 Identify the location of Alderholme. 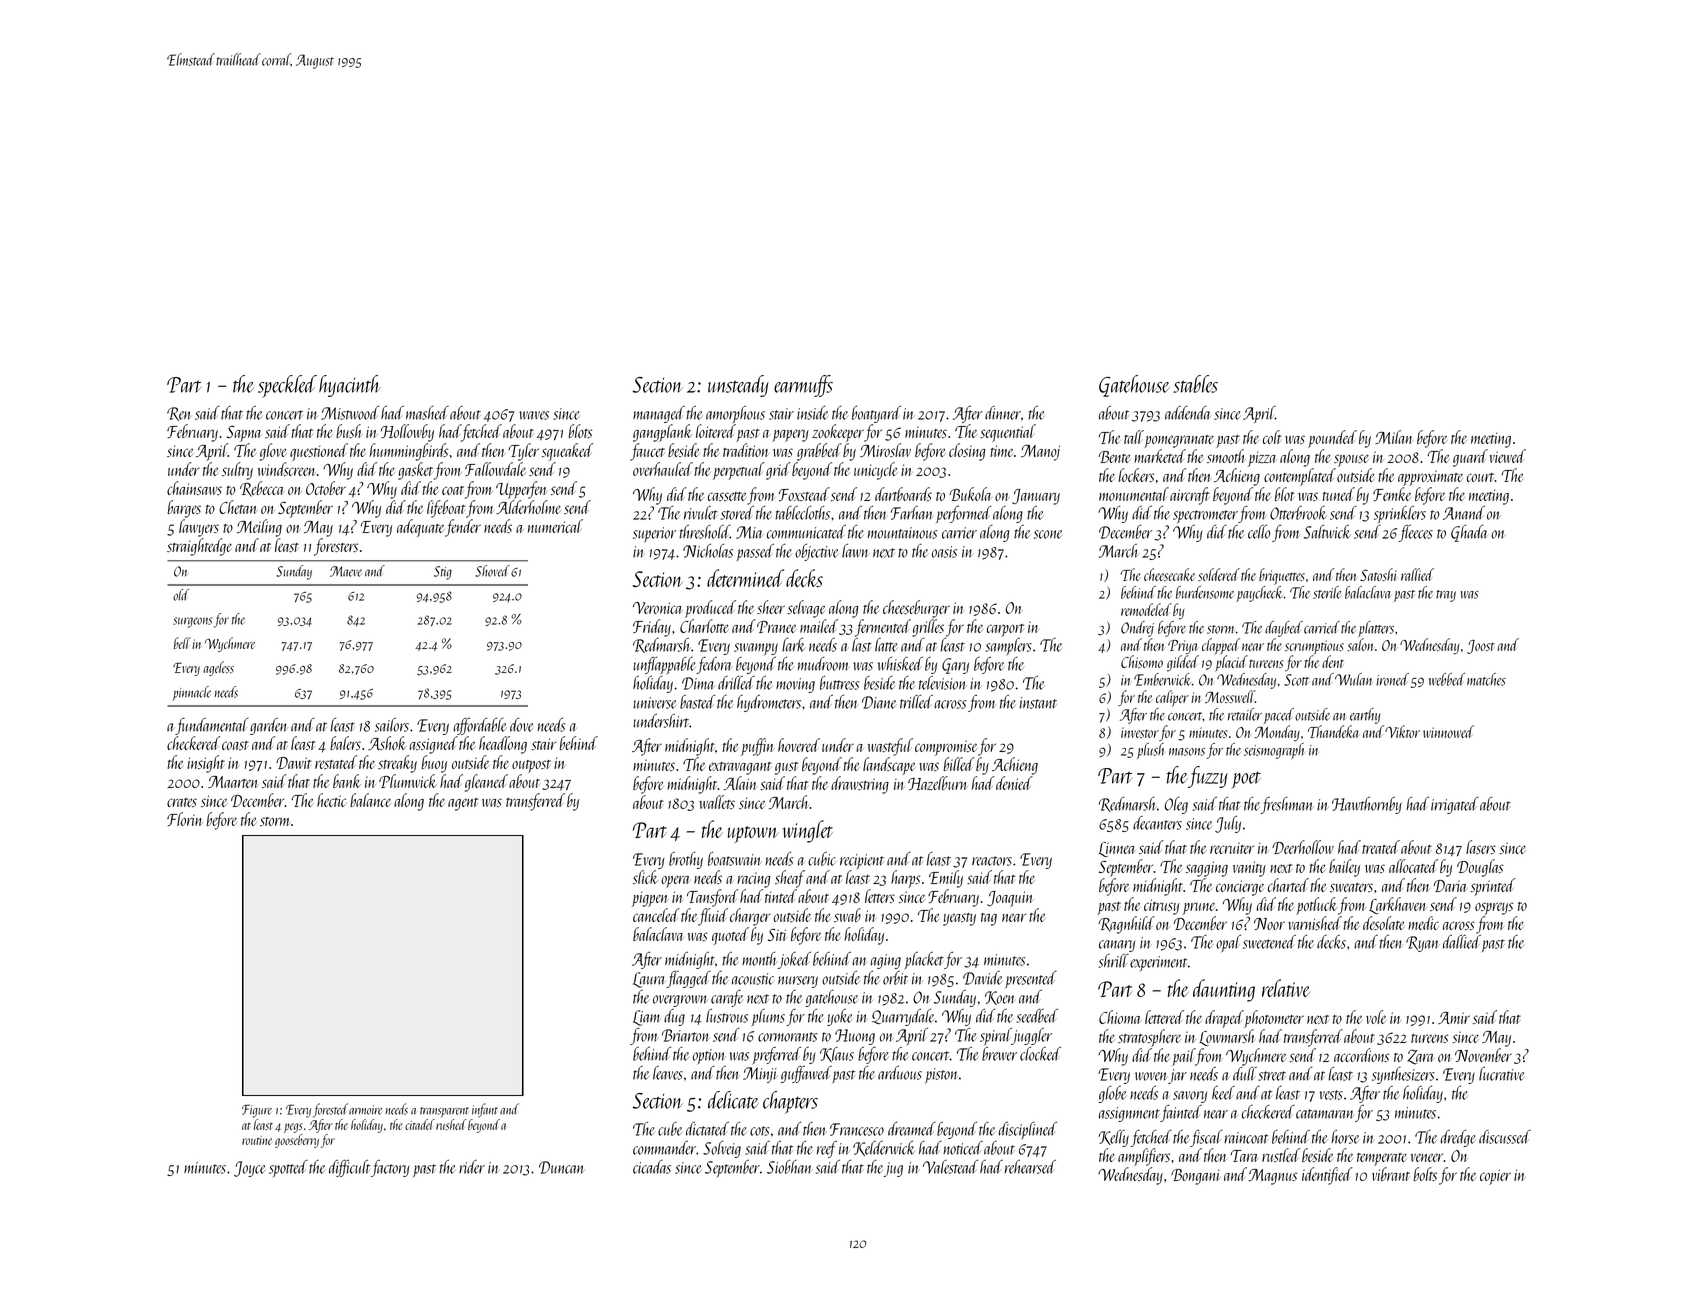
(528, 507).
